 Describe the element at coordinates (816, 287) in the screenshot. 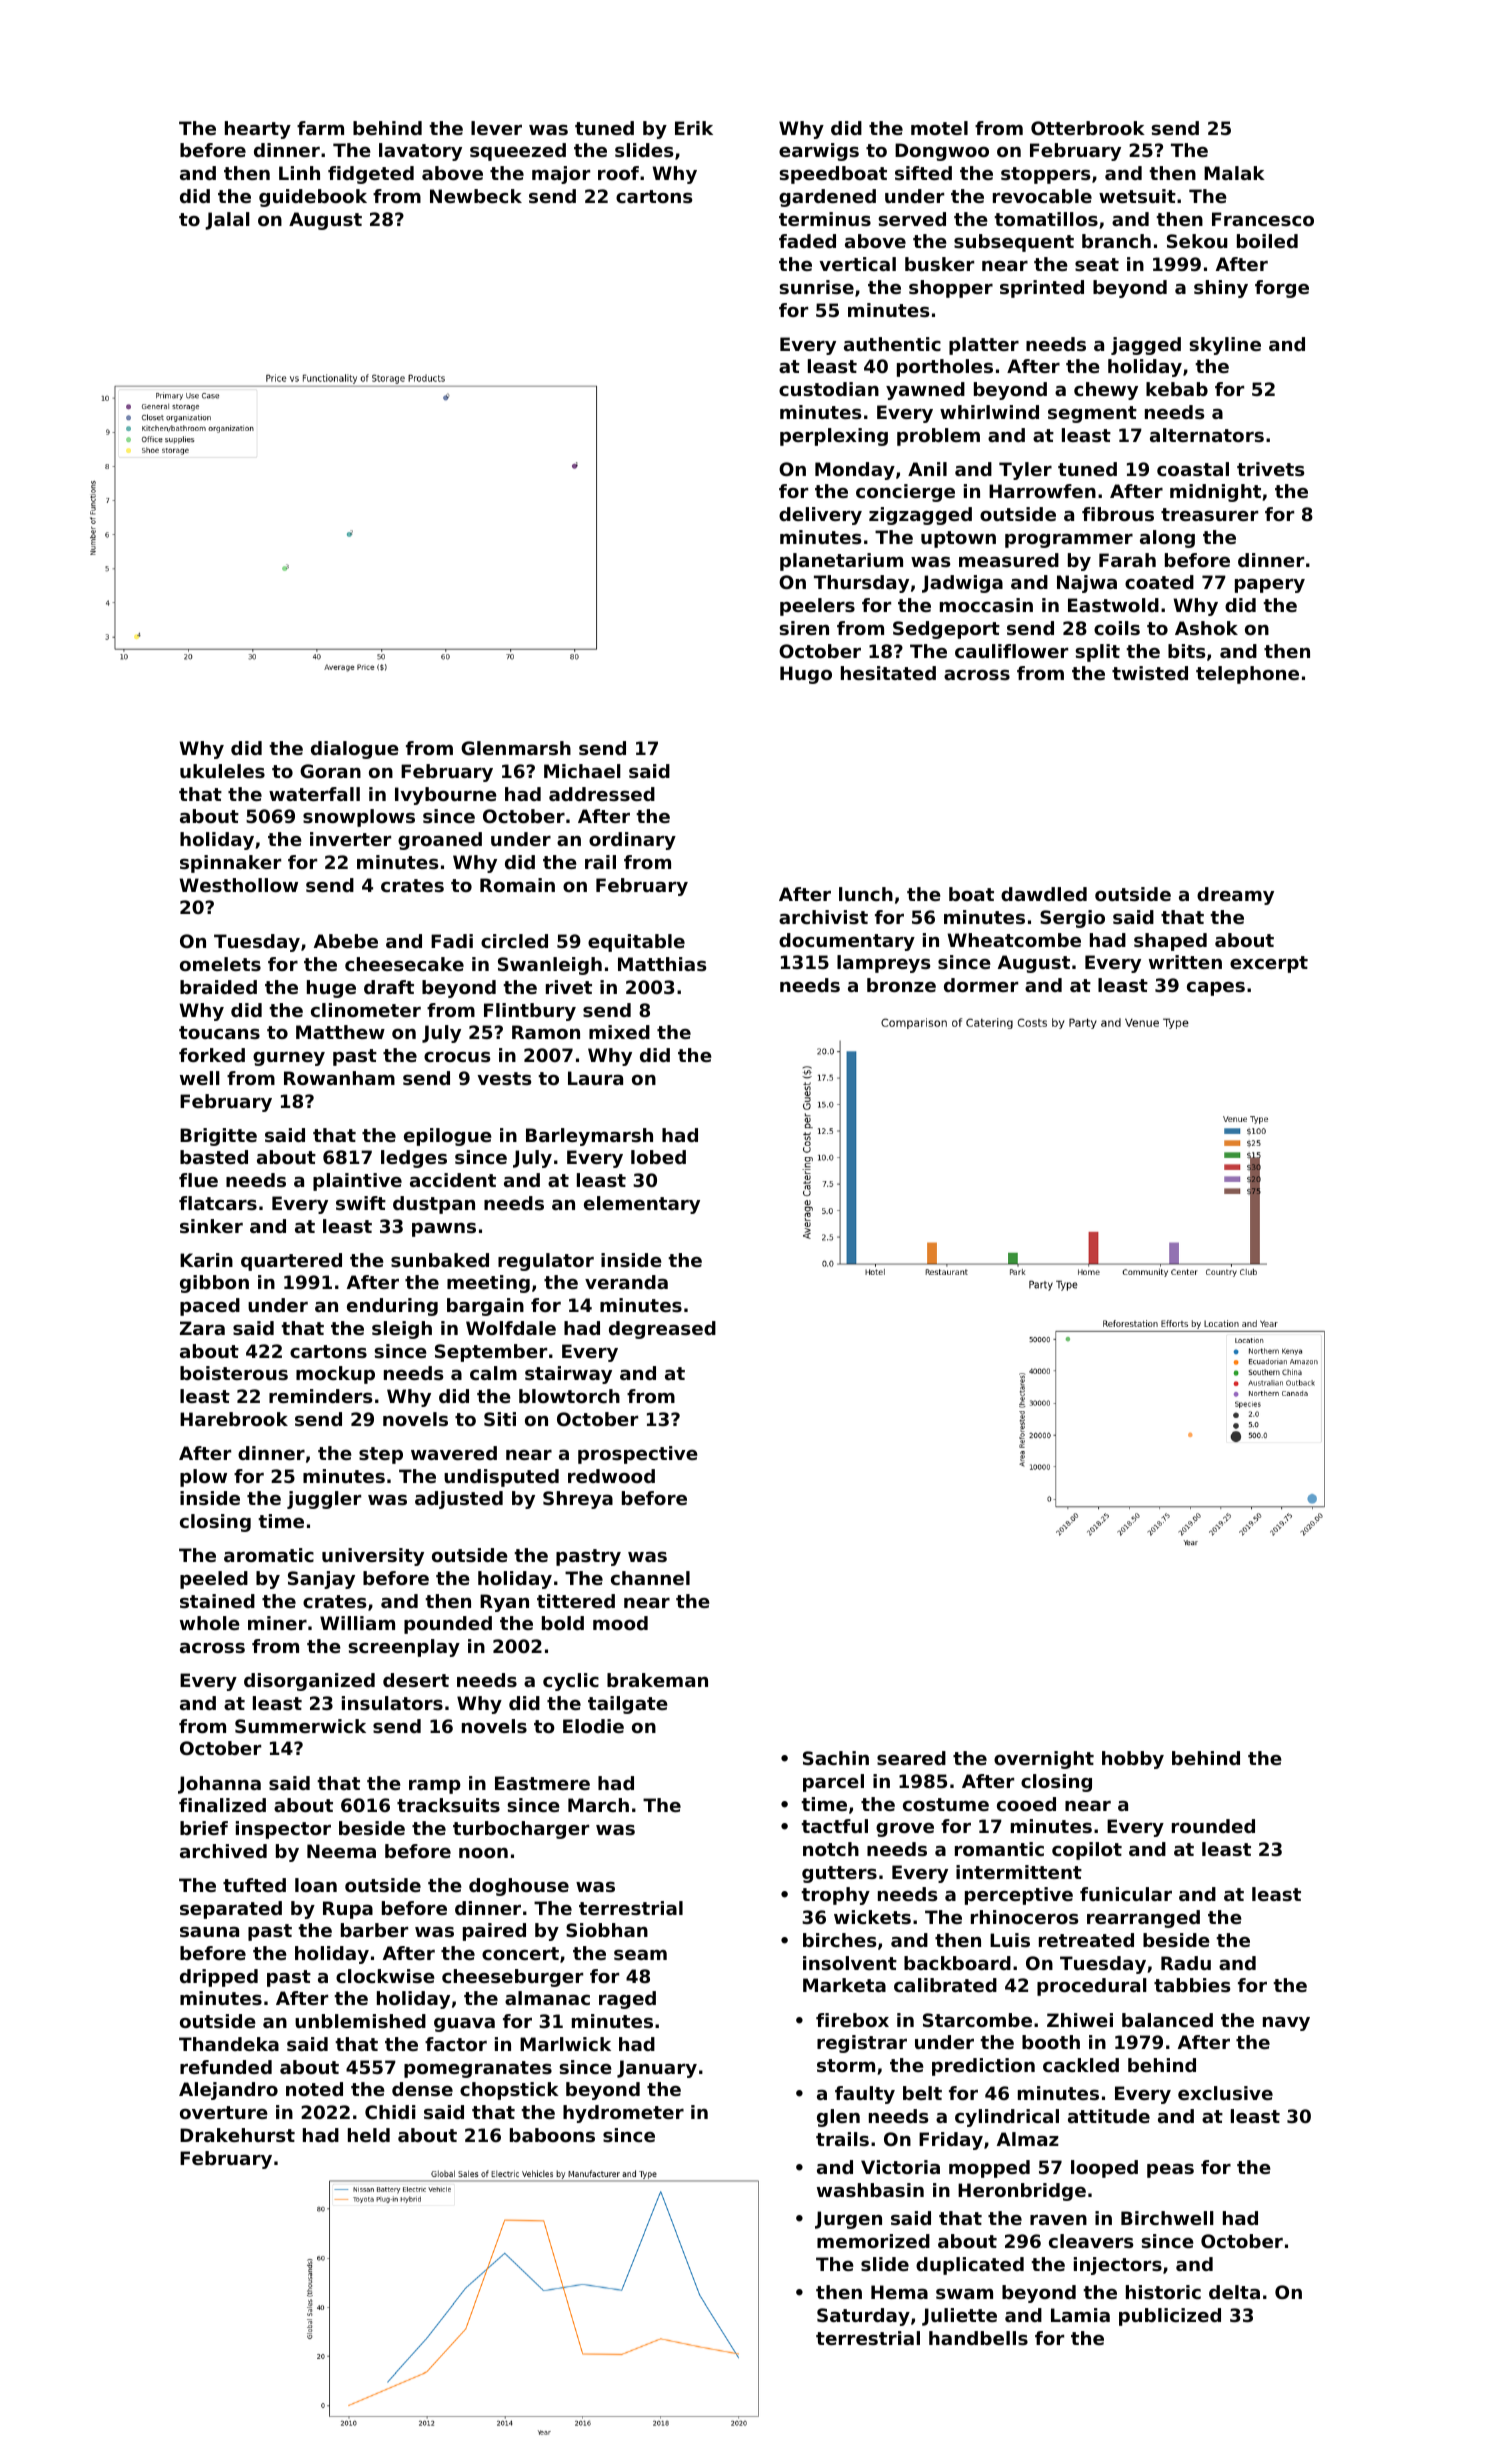

I see `sunrise` at that location.
